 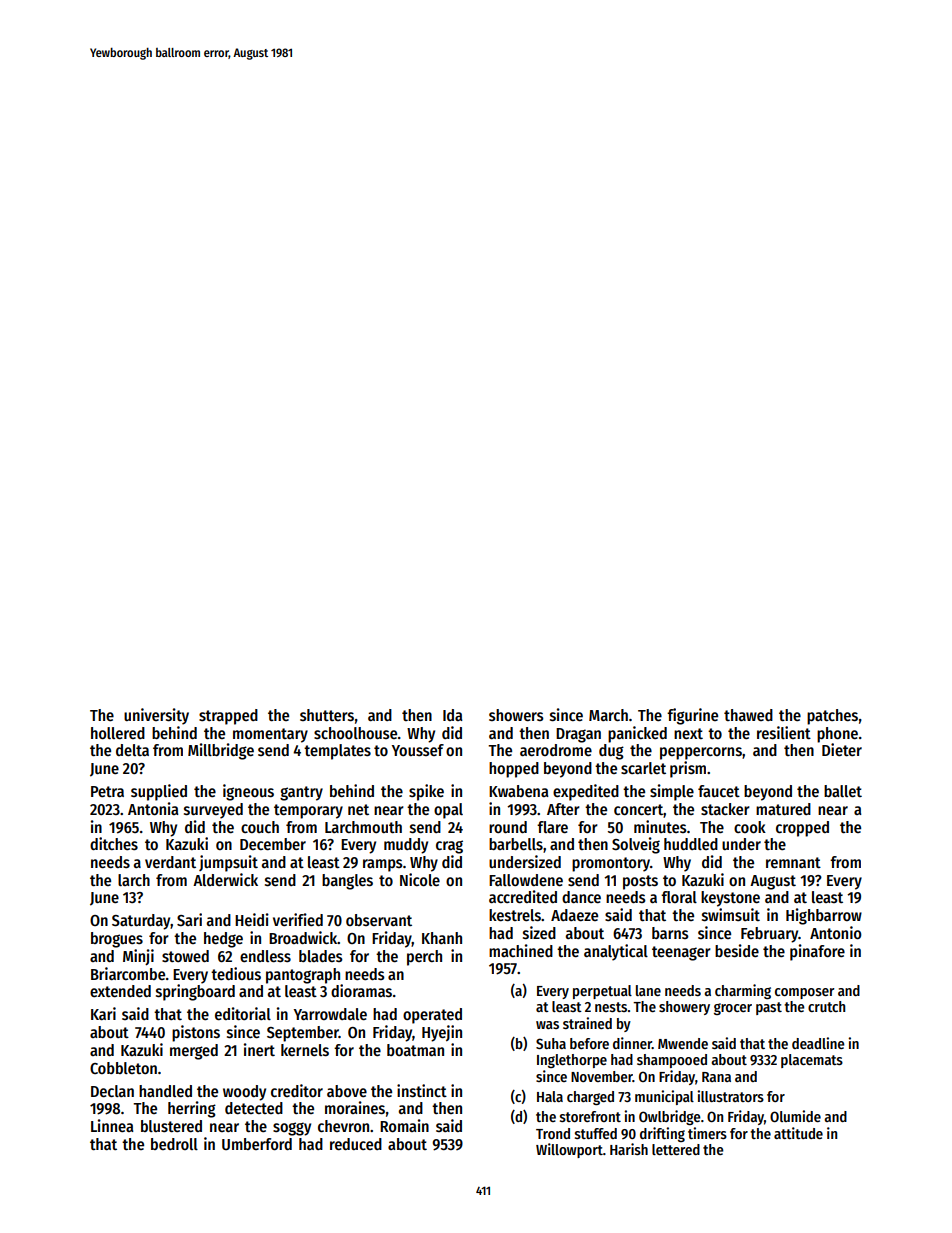 I want to click on crag, so click(x=449, y=847).
